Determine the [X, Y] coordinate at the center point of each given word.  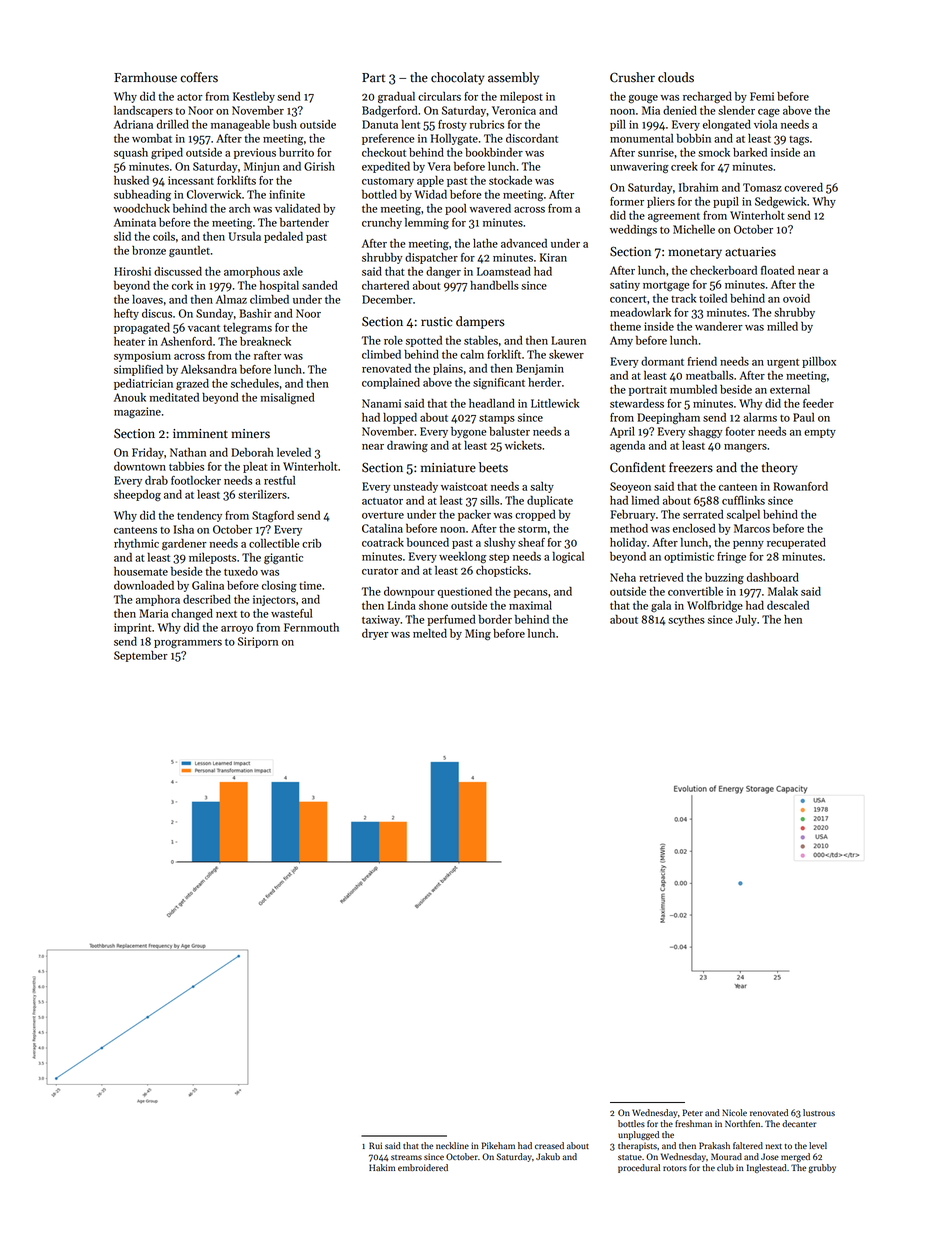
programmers [188, 644]
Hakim [382, 1167]
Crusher [632, 77]
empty [820, 433]
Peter [693, 1112]
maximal [530, 605]
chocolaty [457, 78]
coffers [199, 77]
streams [406, 1157]
